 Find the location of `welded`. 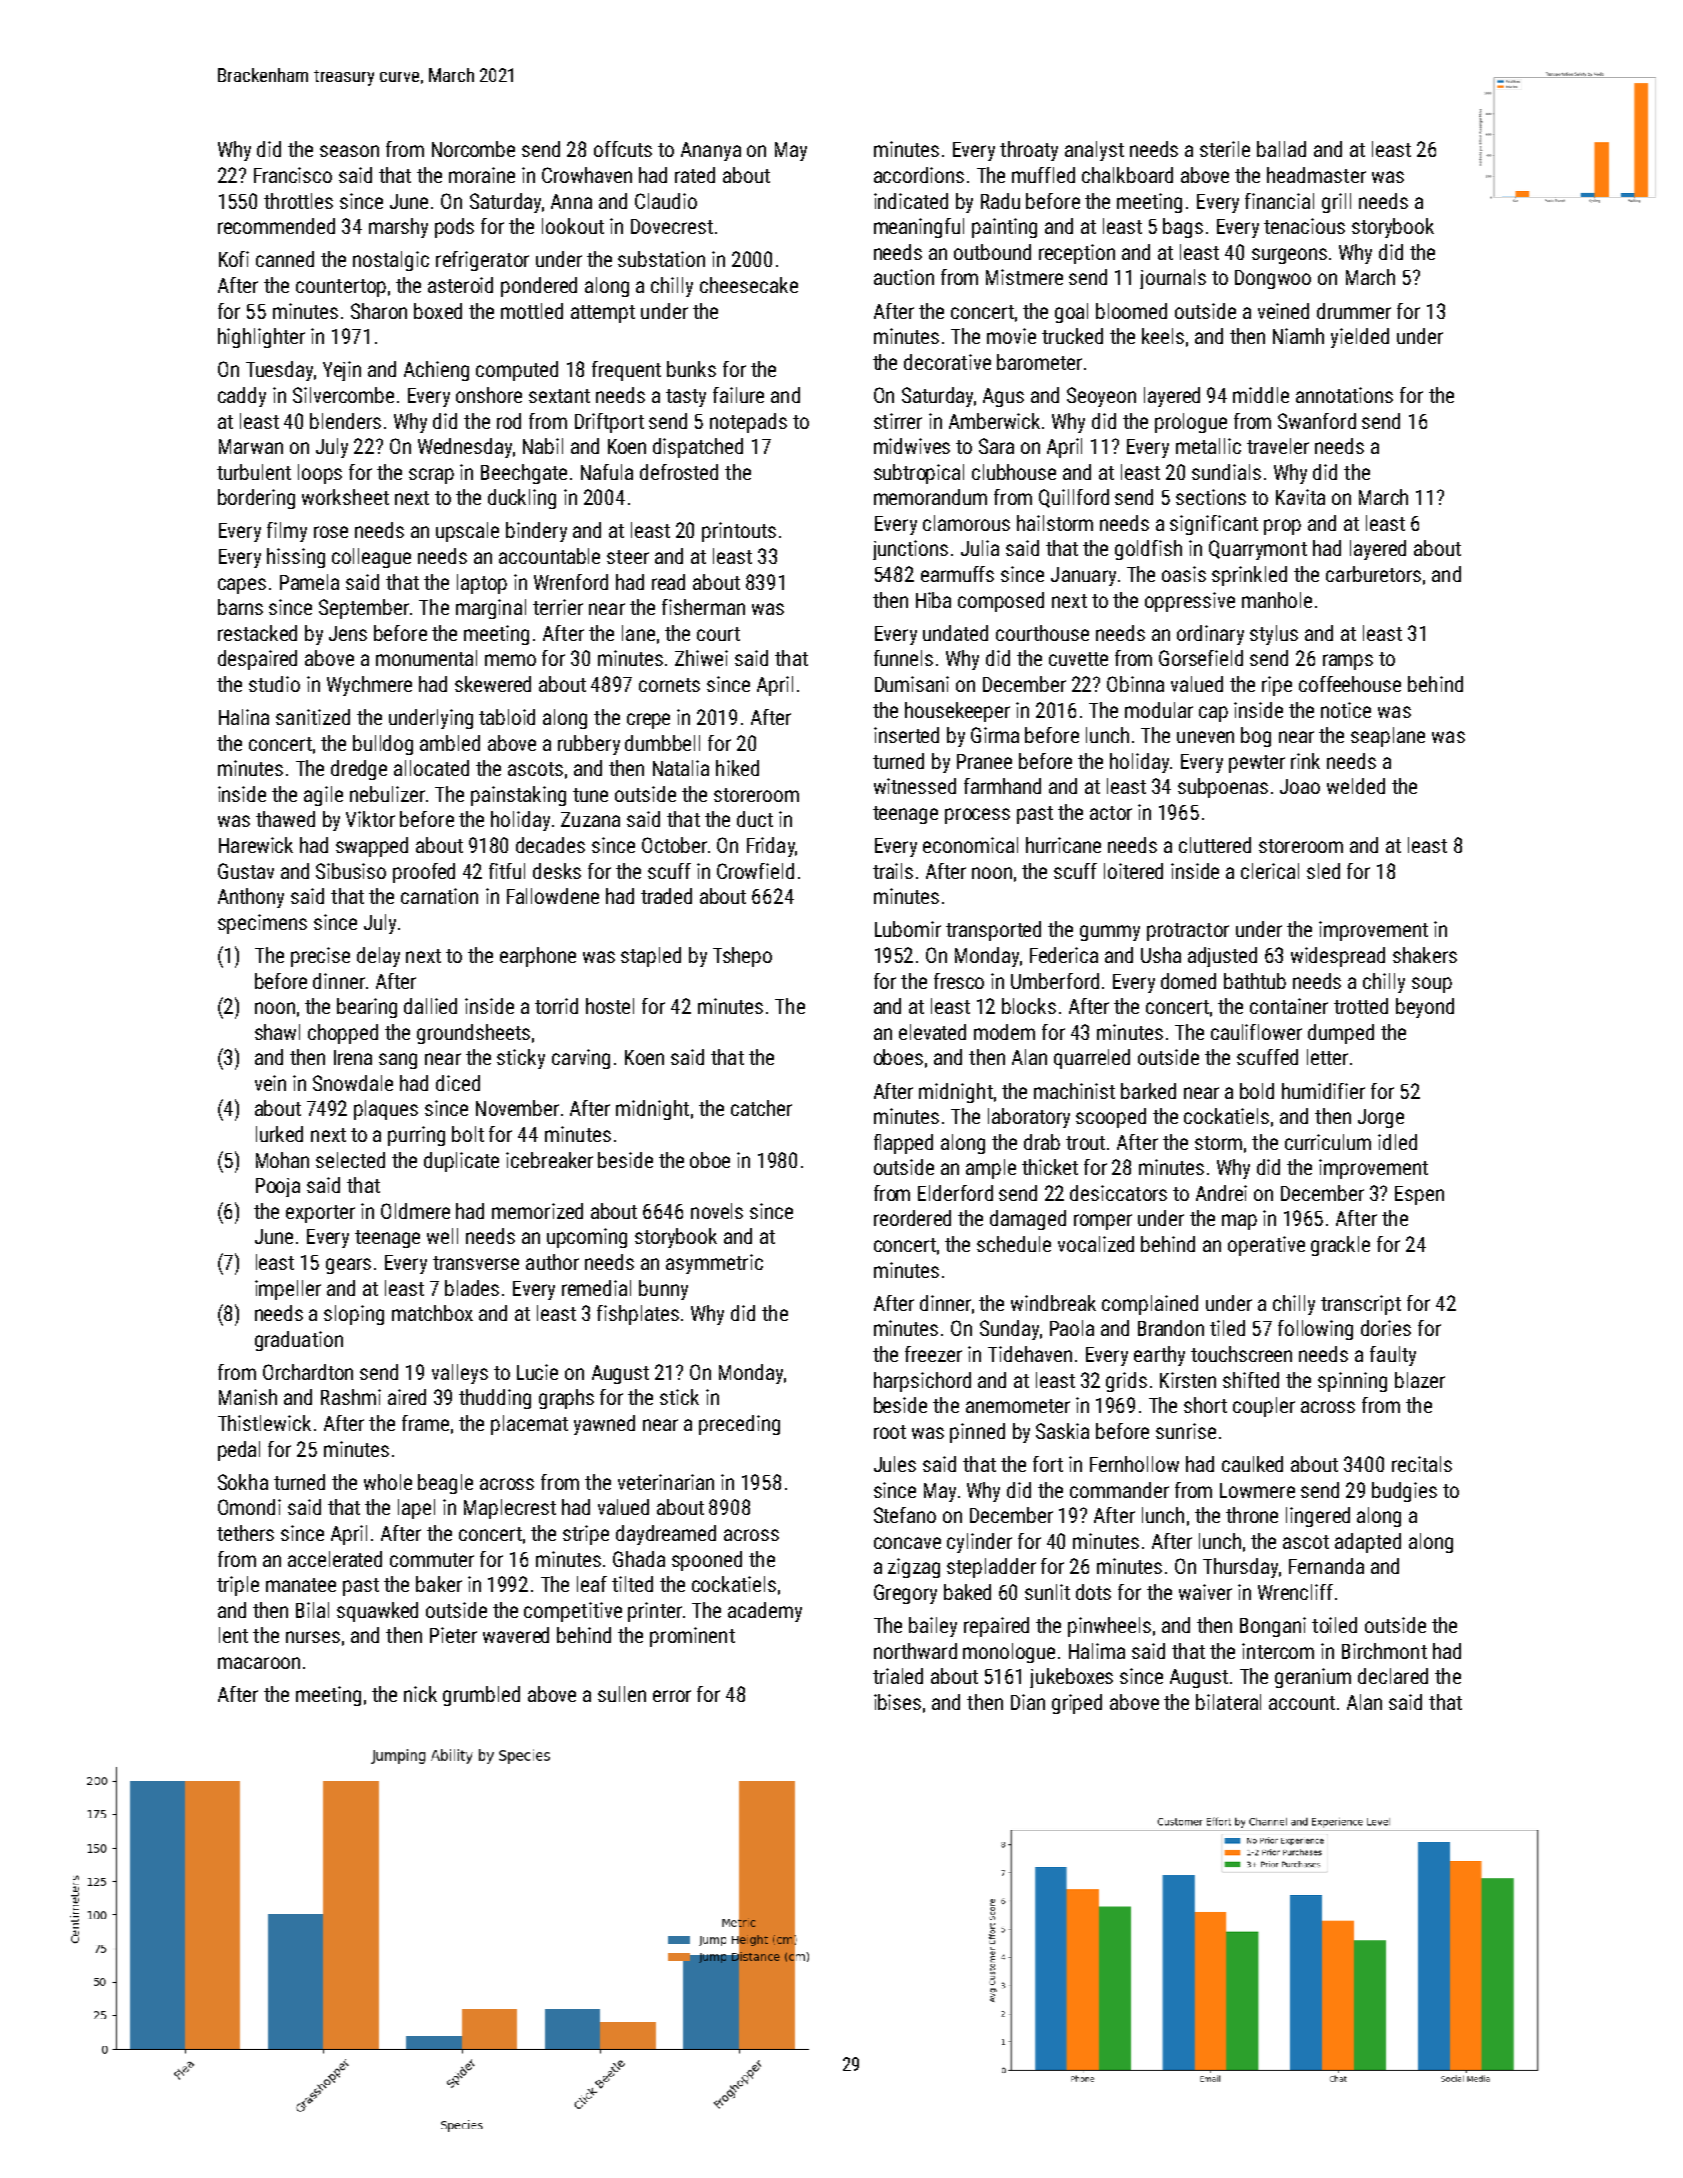

welded is located at coordinates (1356, 786).
